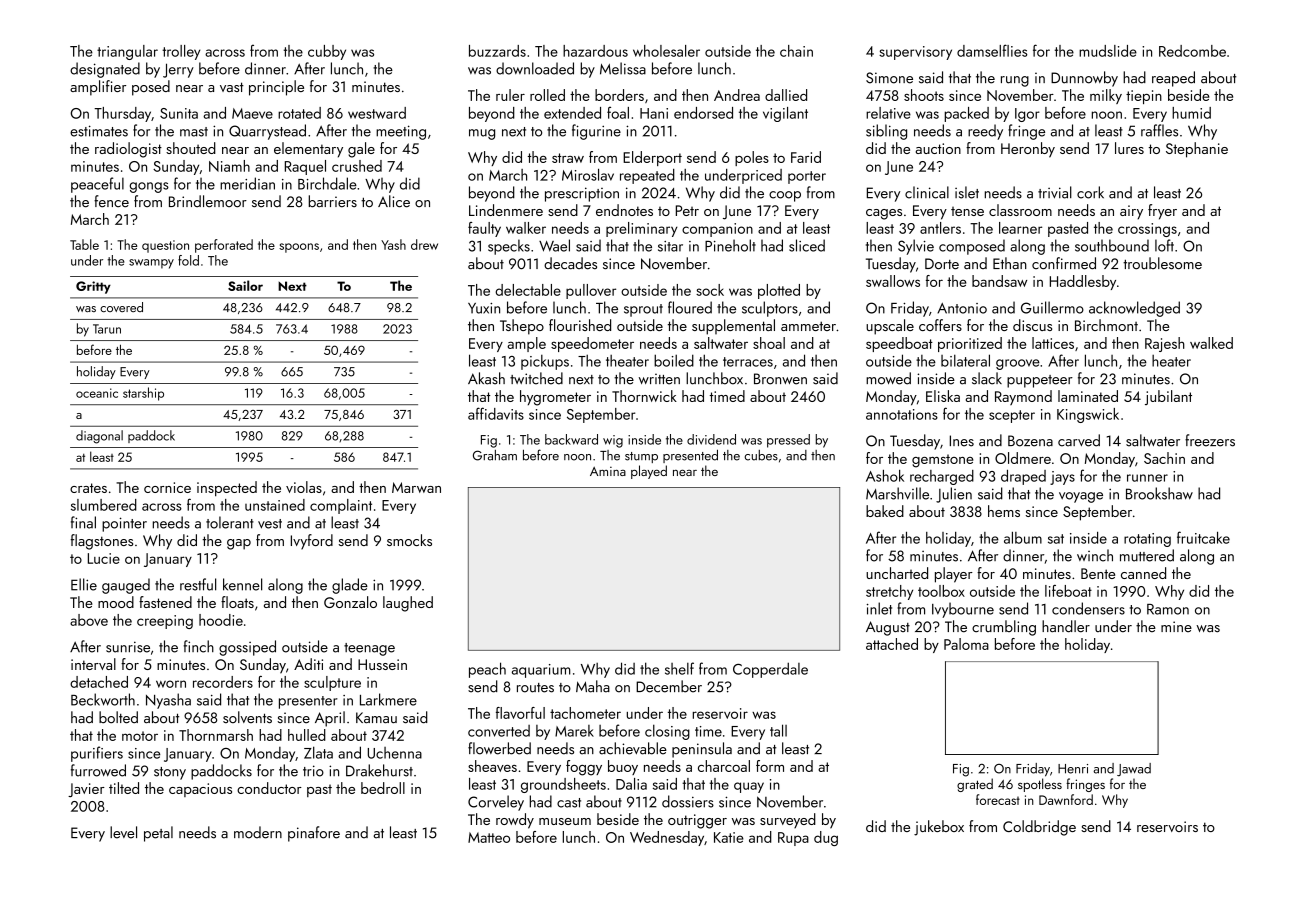  Describe the element at coordinates (649, 472) in the image. I see `played` at that location.
